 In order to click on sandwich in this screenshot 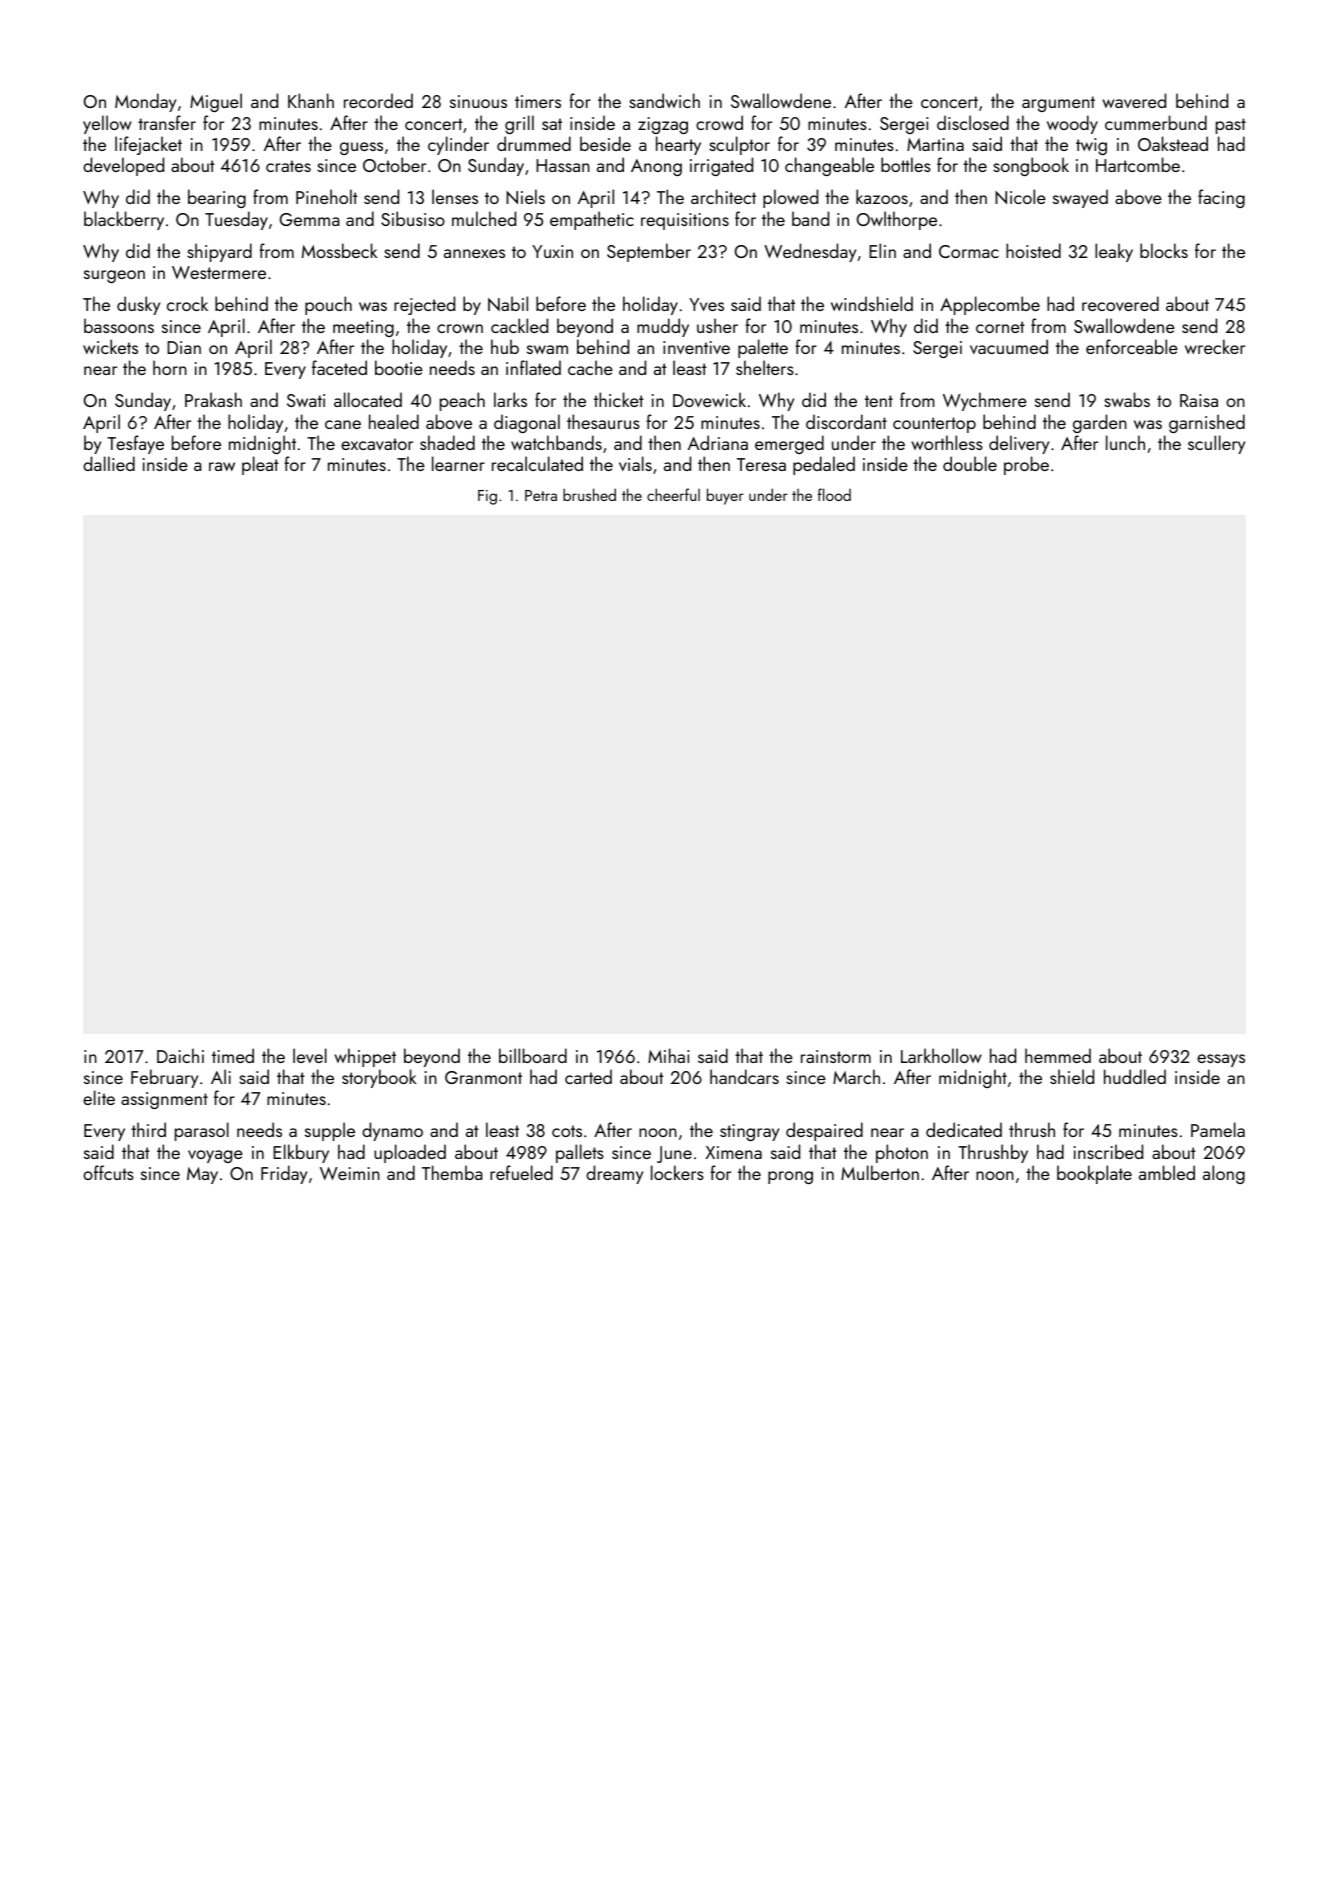, I will do `click(664, 100)`.
